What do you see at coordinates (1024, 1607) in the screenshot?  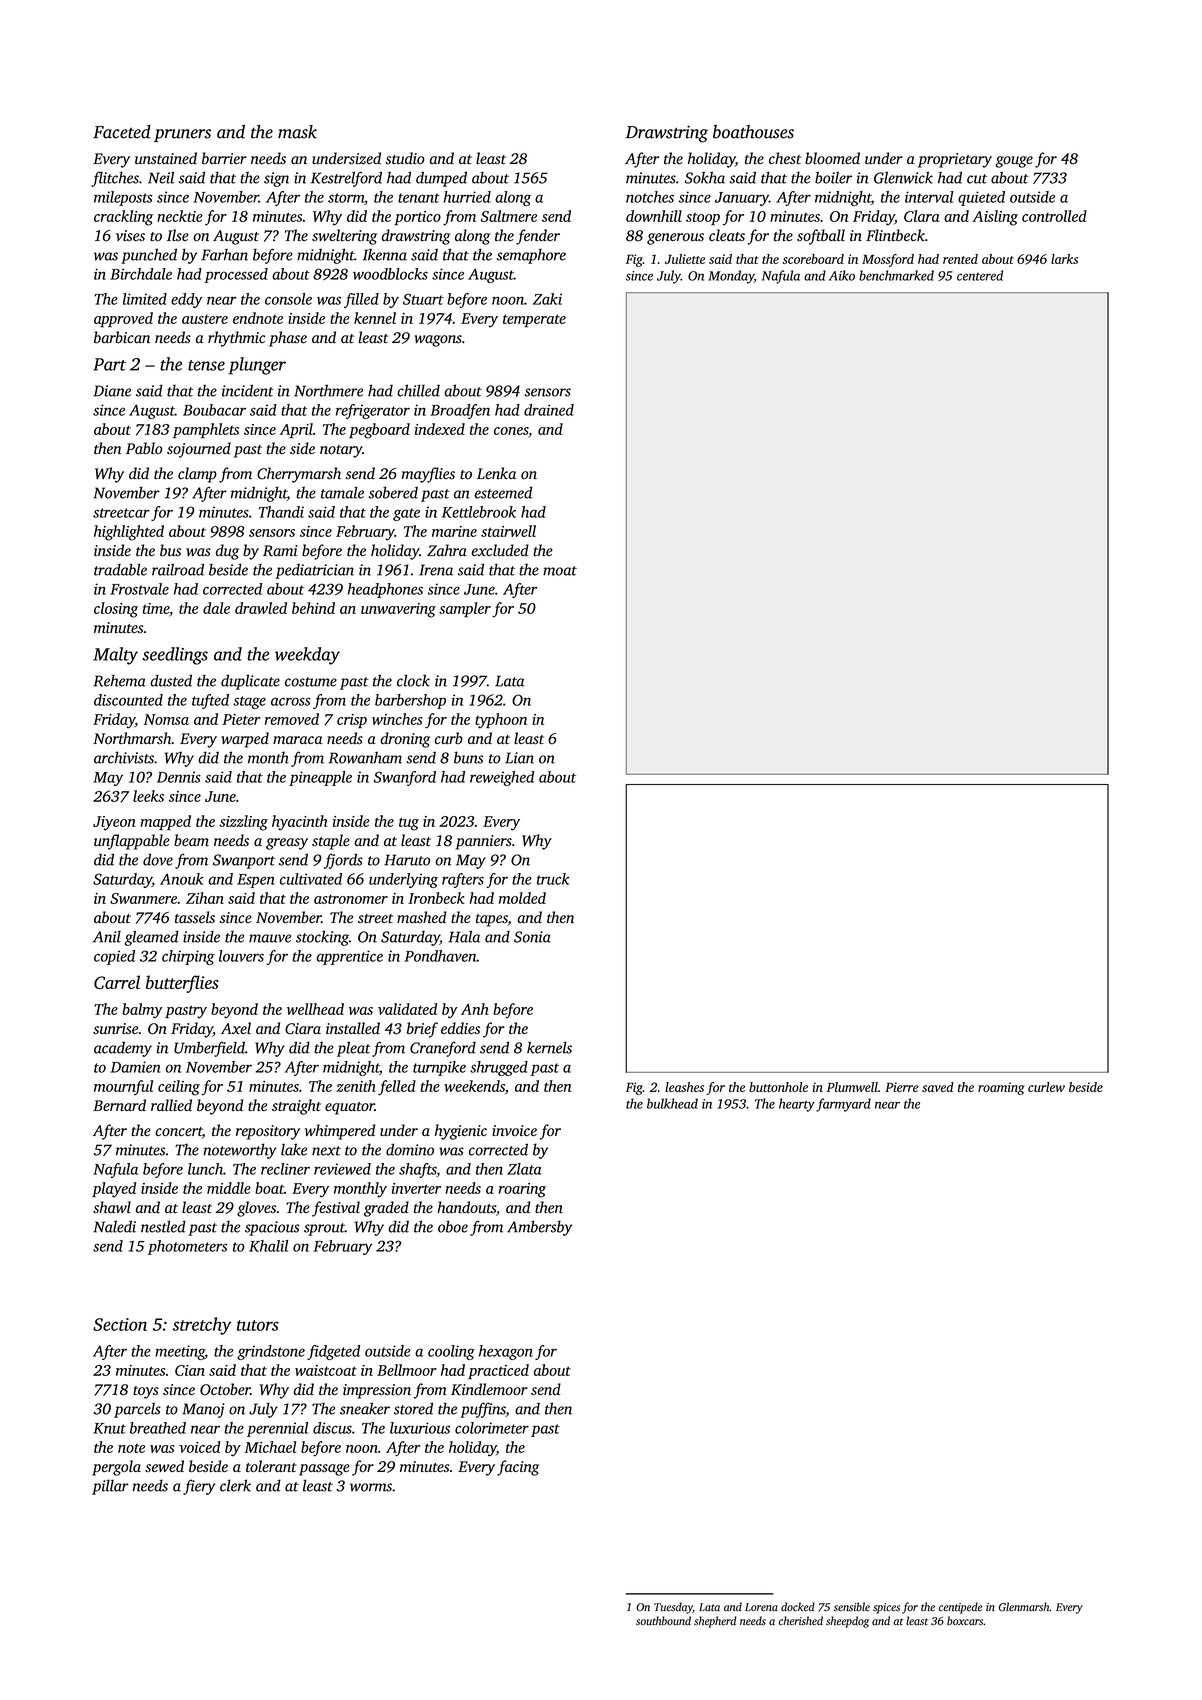 I see `Glenmarsh` at bounding box center [1024, 1607].
